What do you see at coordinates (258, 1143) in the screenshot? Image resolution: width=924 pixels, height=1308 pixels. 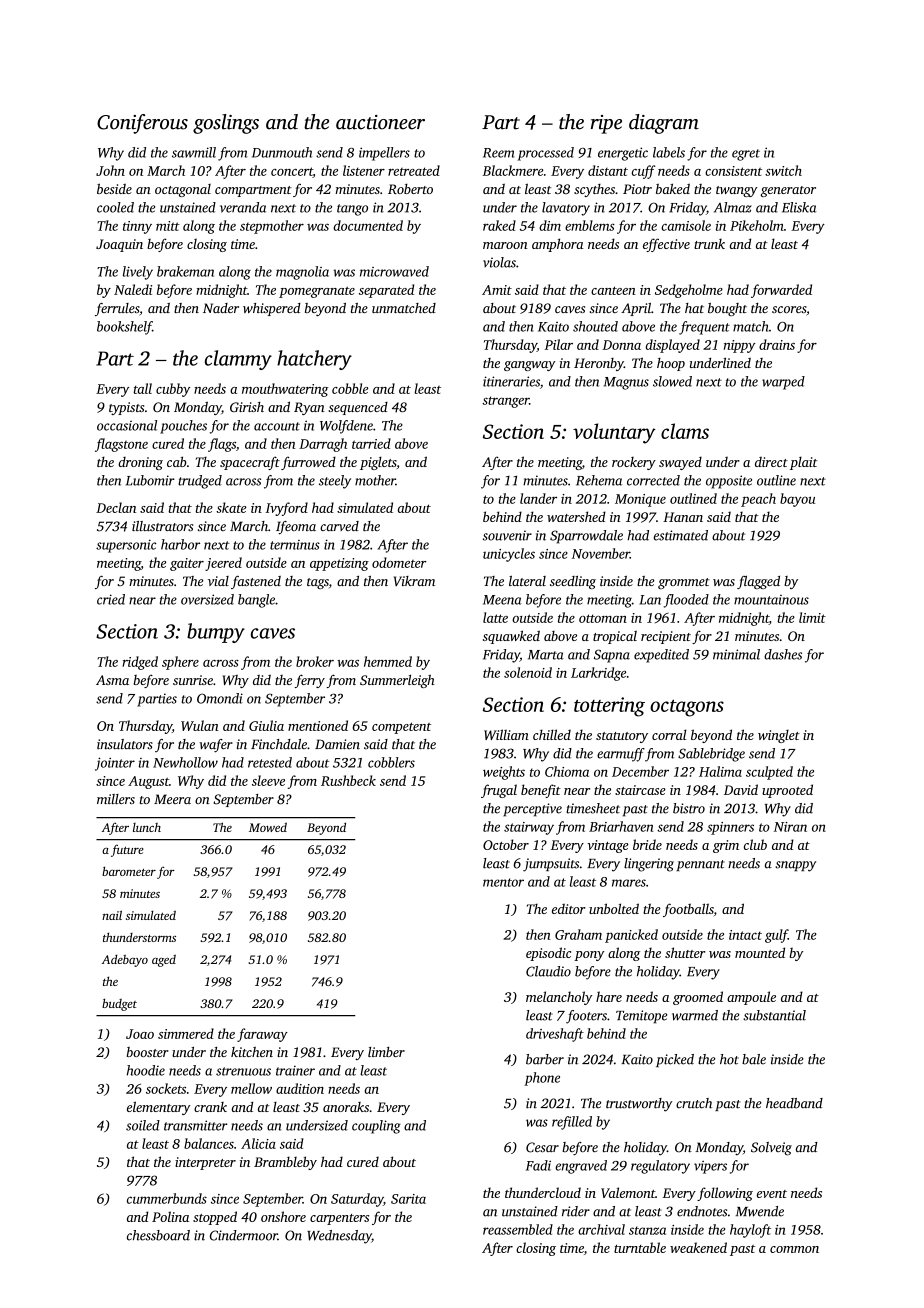 I see `Alicia` at bounding box center [258, 1143].
